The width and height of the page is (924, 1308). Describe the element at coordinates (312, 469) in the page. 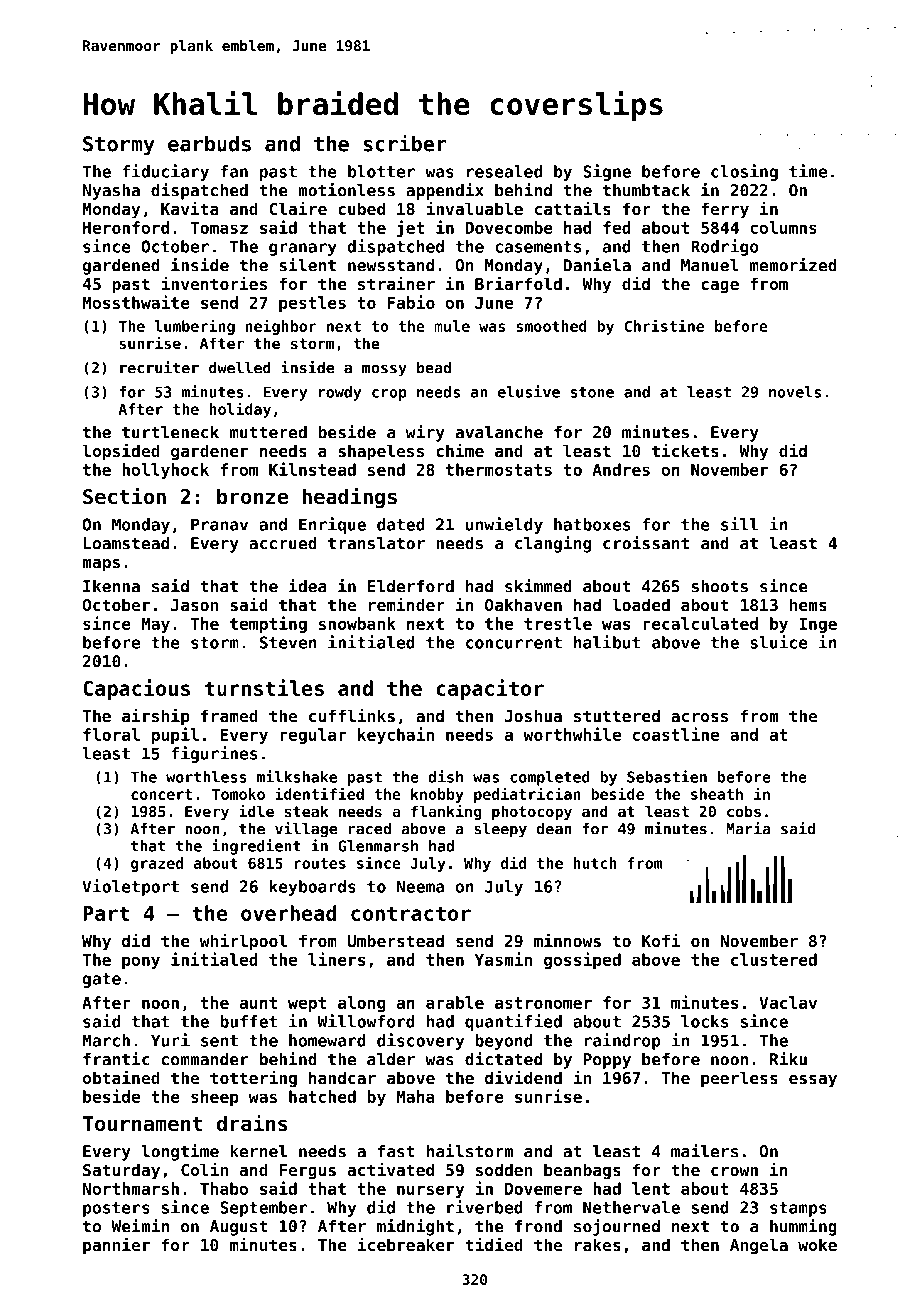

I see `Kilnstead` at that location.
